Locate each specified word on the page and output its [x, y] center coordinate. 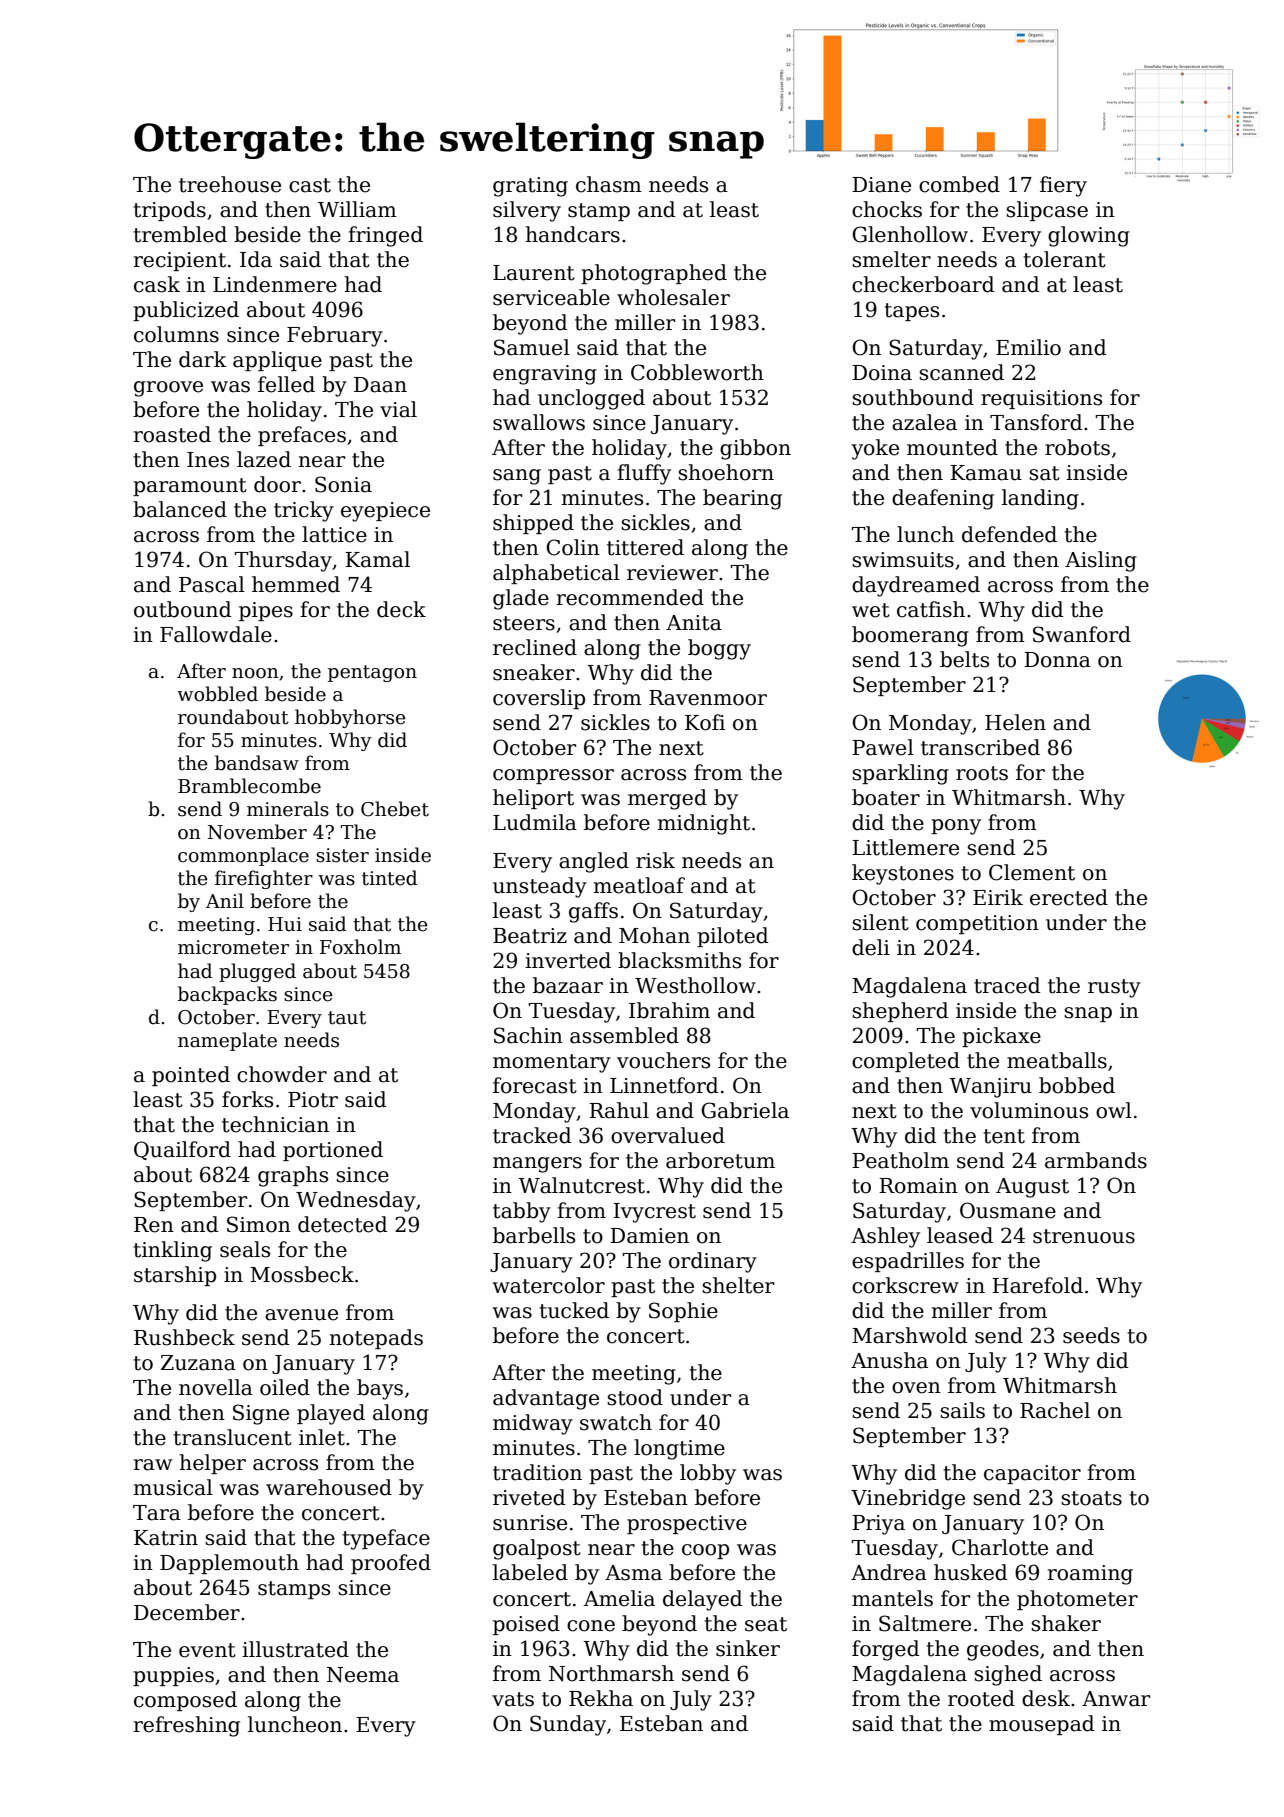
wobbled [217, 694]
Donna [1057, 660]
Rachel [1055, 1410]
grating [530, 187]
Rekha [601, 1698]
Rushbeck [184, 1337]
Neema [363, 1675]
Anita [694, 623]
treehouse [230, 184]
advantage [546, 1399]
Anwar [1116, 1699]
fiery [1063, 186]
